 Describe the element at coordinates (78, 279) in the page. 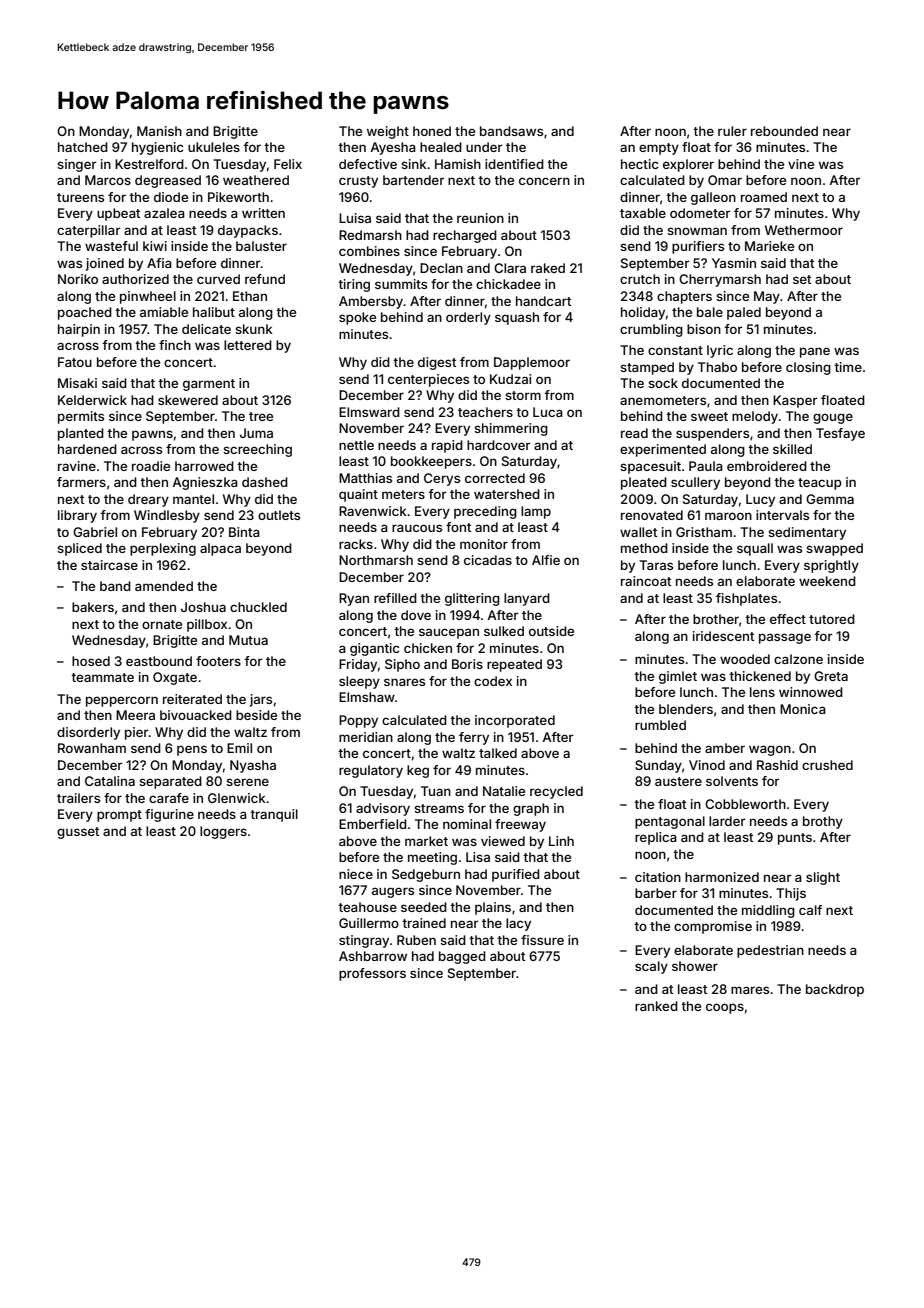

I see `Noriko` at that location.
